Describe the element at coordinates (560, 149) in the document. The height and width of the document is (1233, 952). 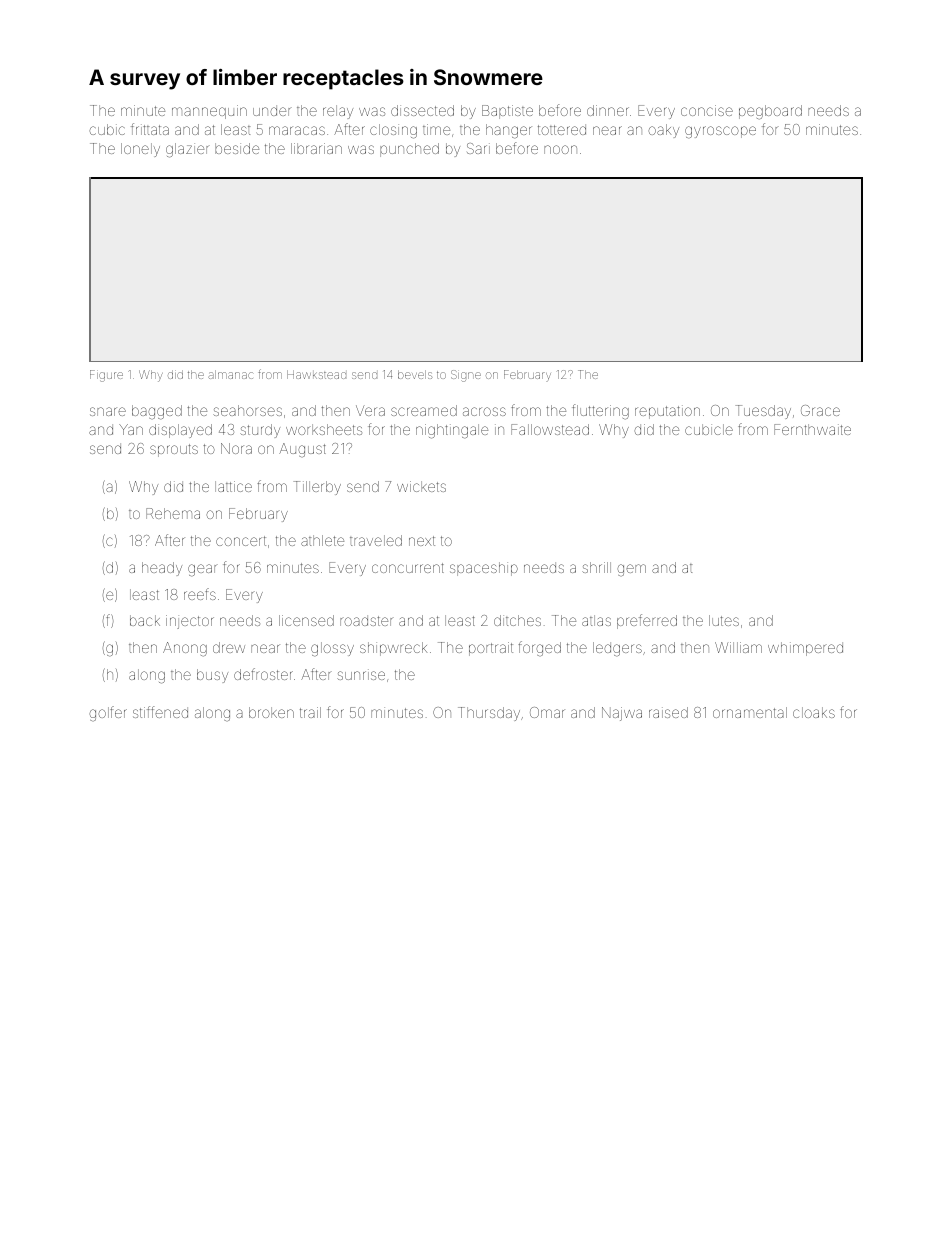
I see `noon` at that location.
